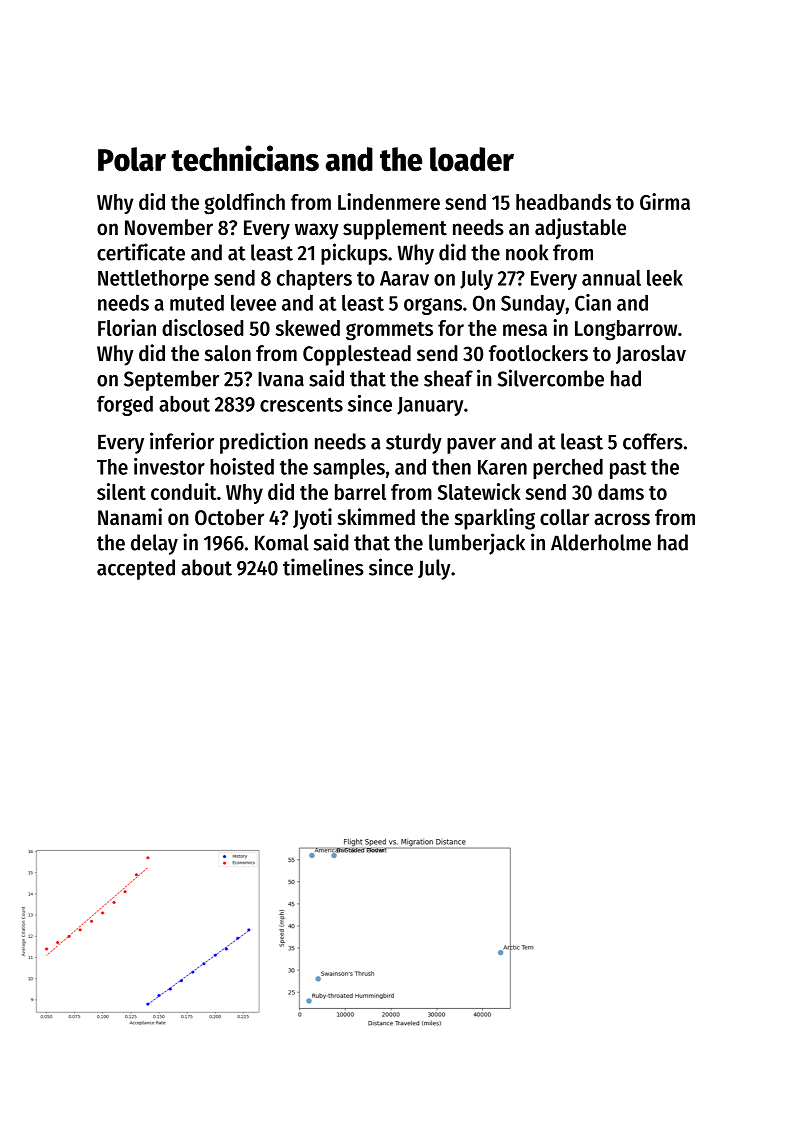 The image size is (801, 1137). I want to click on crescents, so click(301, 404).
